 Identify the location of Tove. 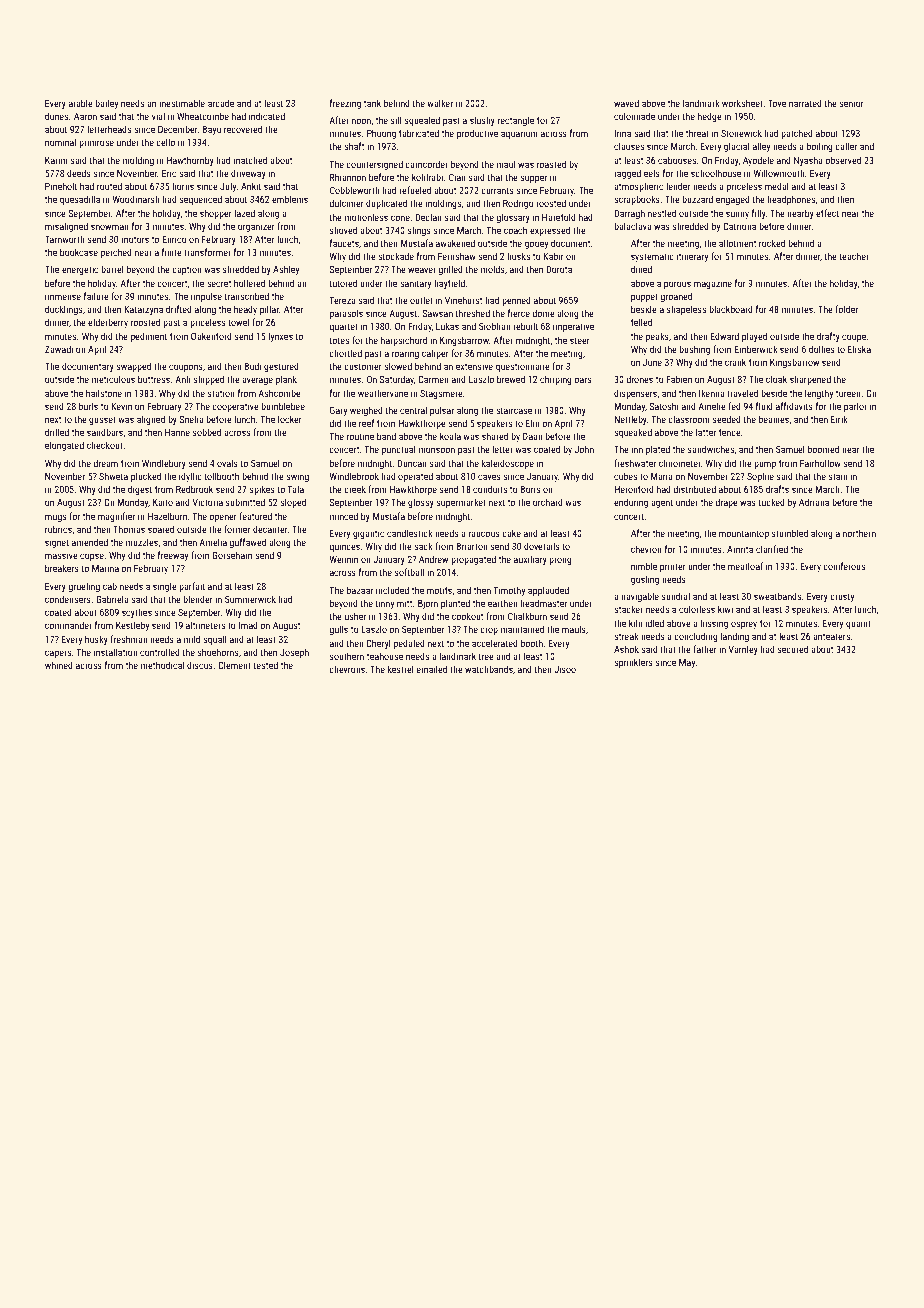
(777, 103).
